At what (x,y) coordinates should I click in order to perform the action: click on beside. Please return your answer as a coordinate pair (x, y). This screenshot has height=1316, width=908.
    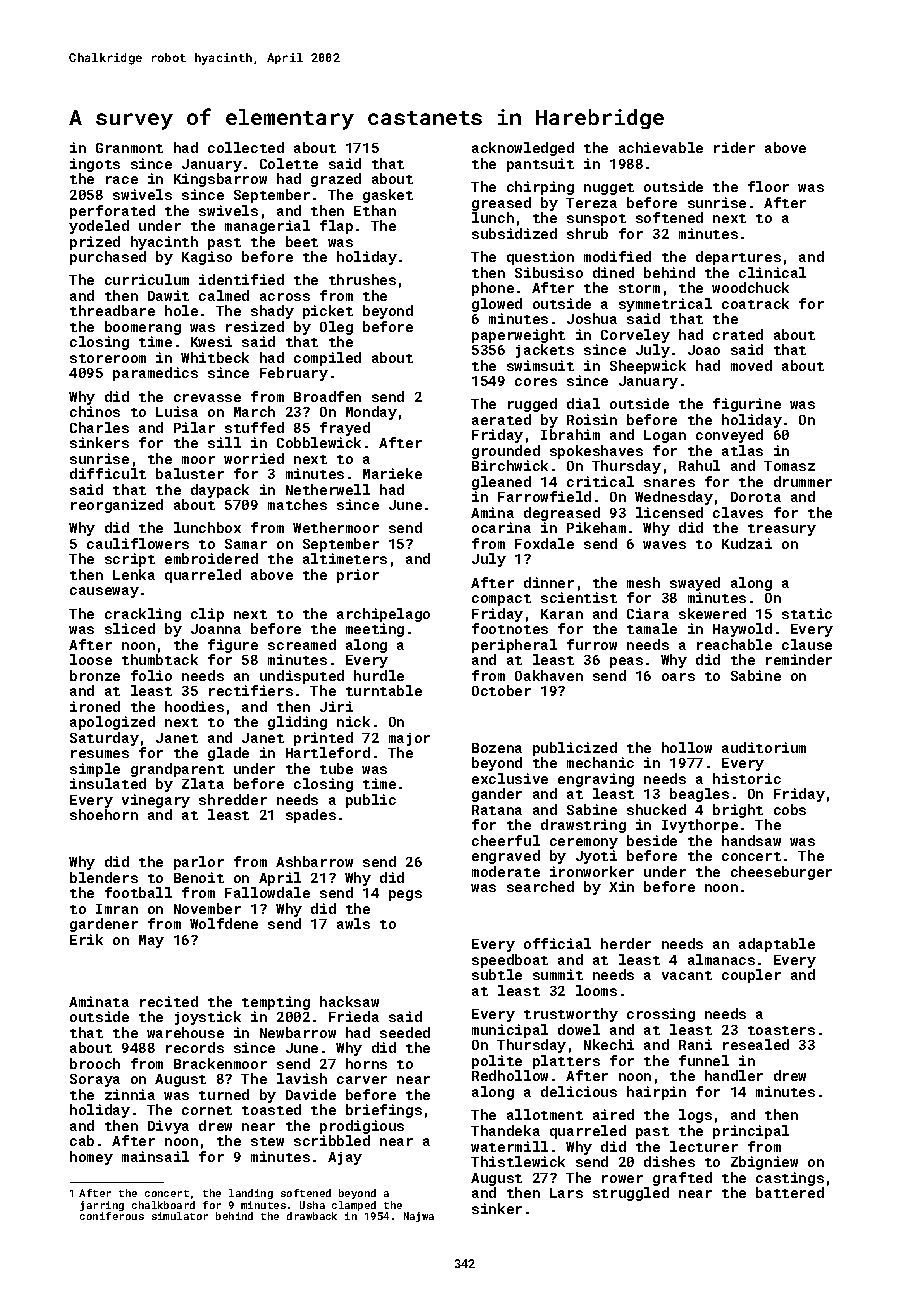
    Looking at the image, I should click on (652, 840).
